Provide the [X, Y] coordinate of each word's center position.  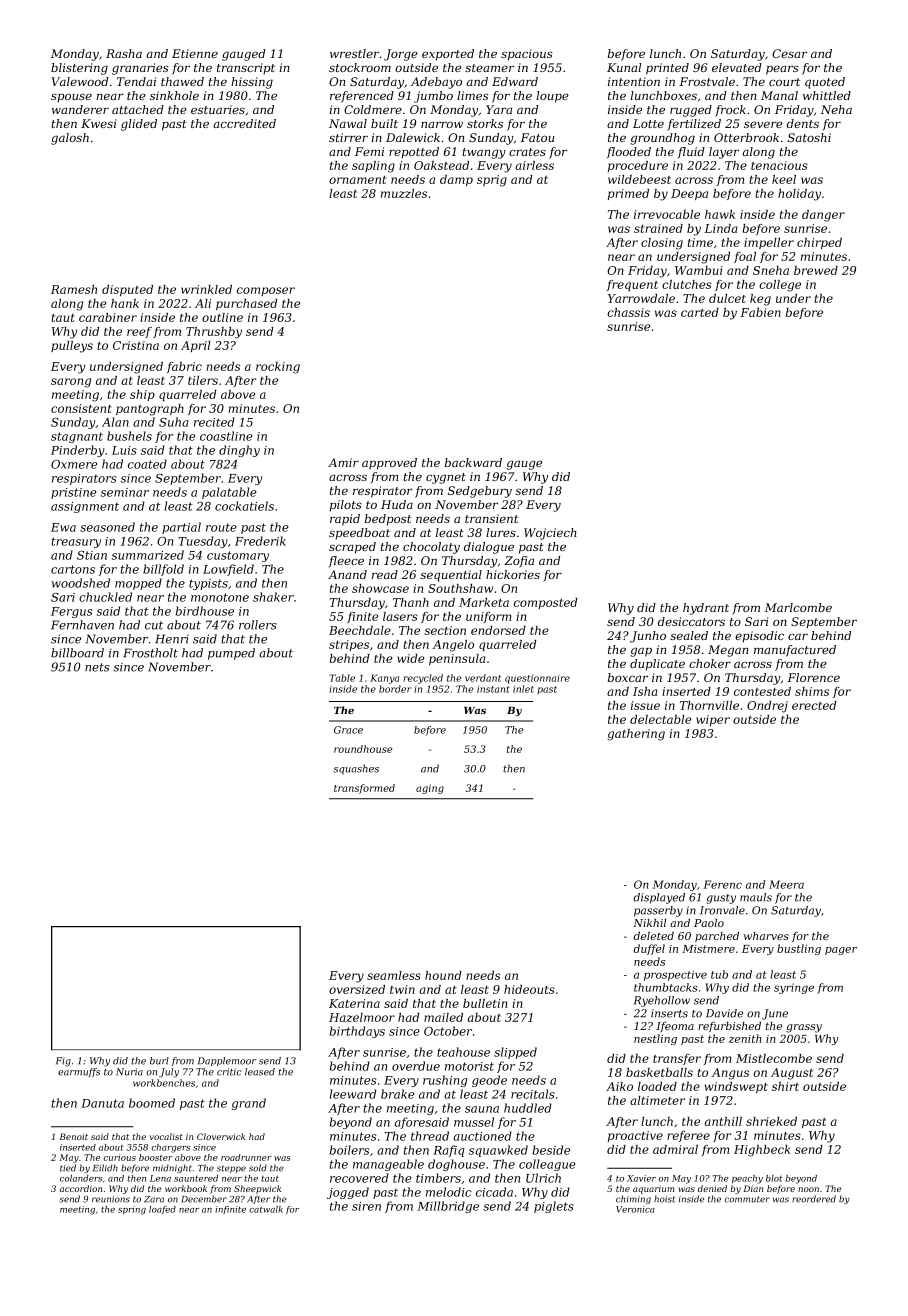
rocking [278, 368]
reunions [111, 1199]
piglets [554, 1207]
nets [97, 667]
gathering [636, 735]
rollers [258, 625]
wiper [713, 720]
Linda [721, 228]
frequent [632, 285]
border [395, 689]
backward [473, 462]
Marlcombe [798, 607]
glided [139, 125]
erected [814, 705]
